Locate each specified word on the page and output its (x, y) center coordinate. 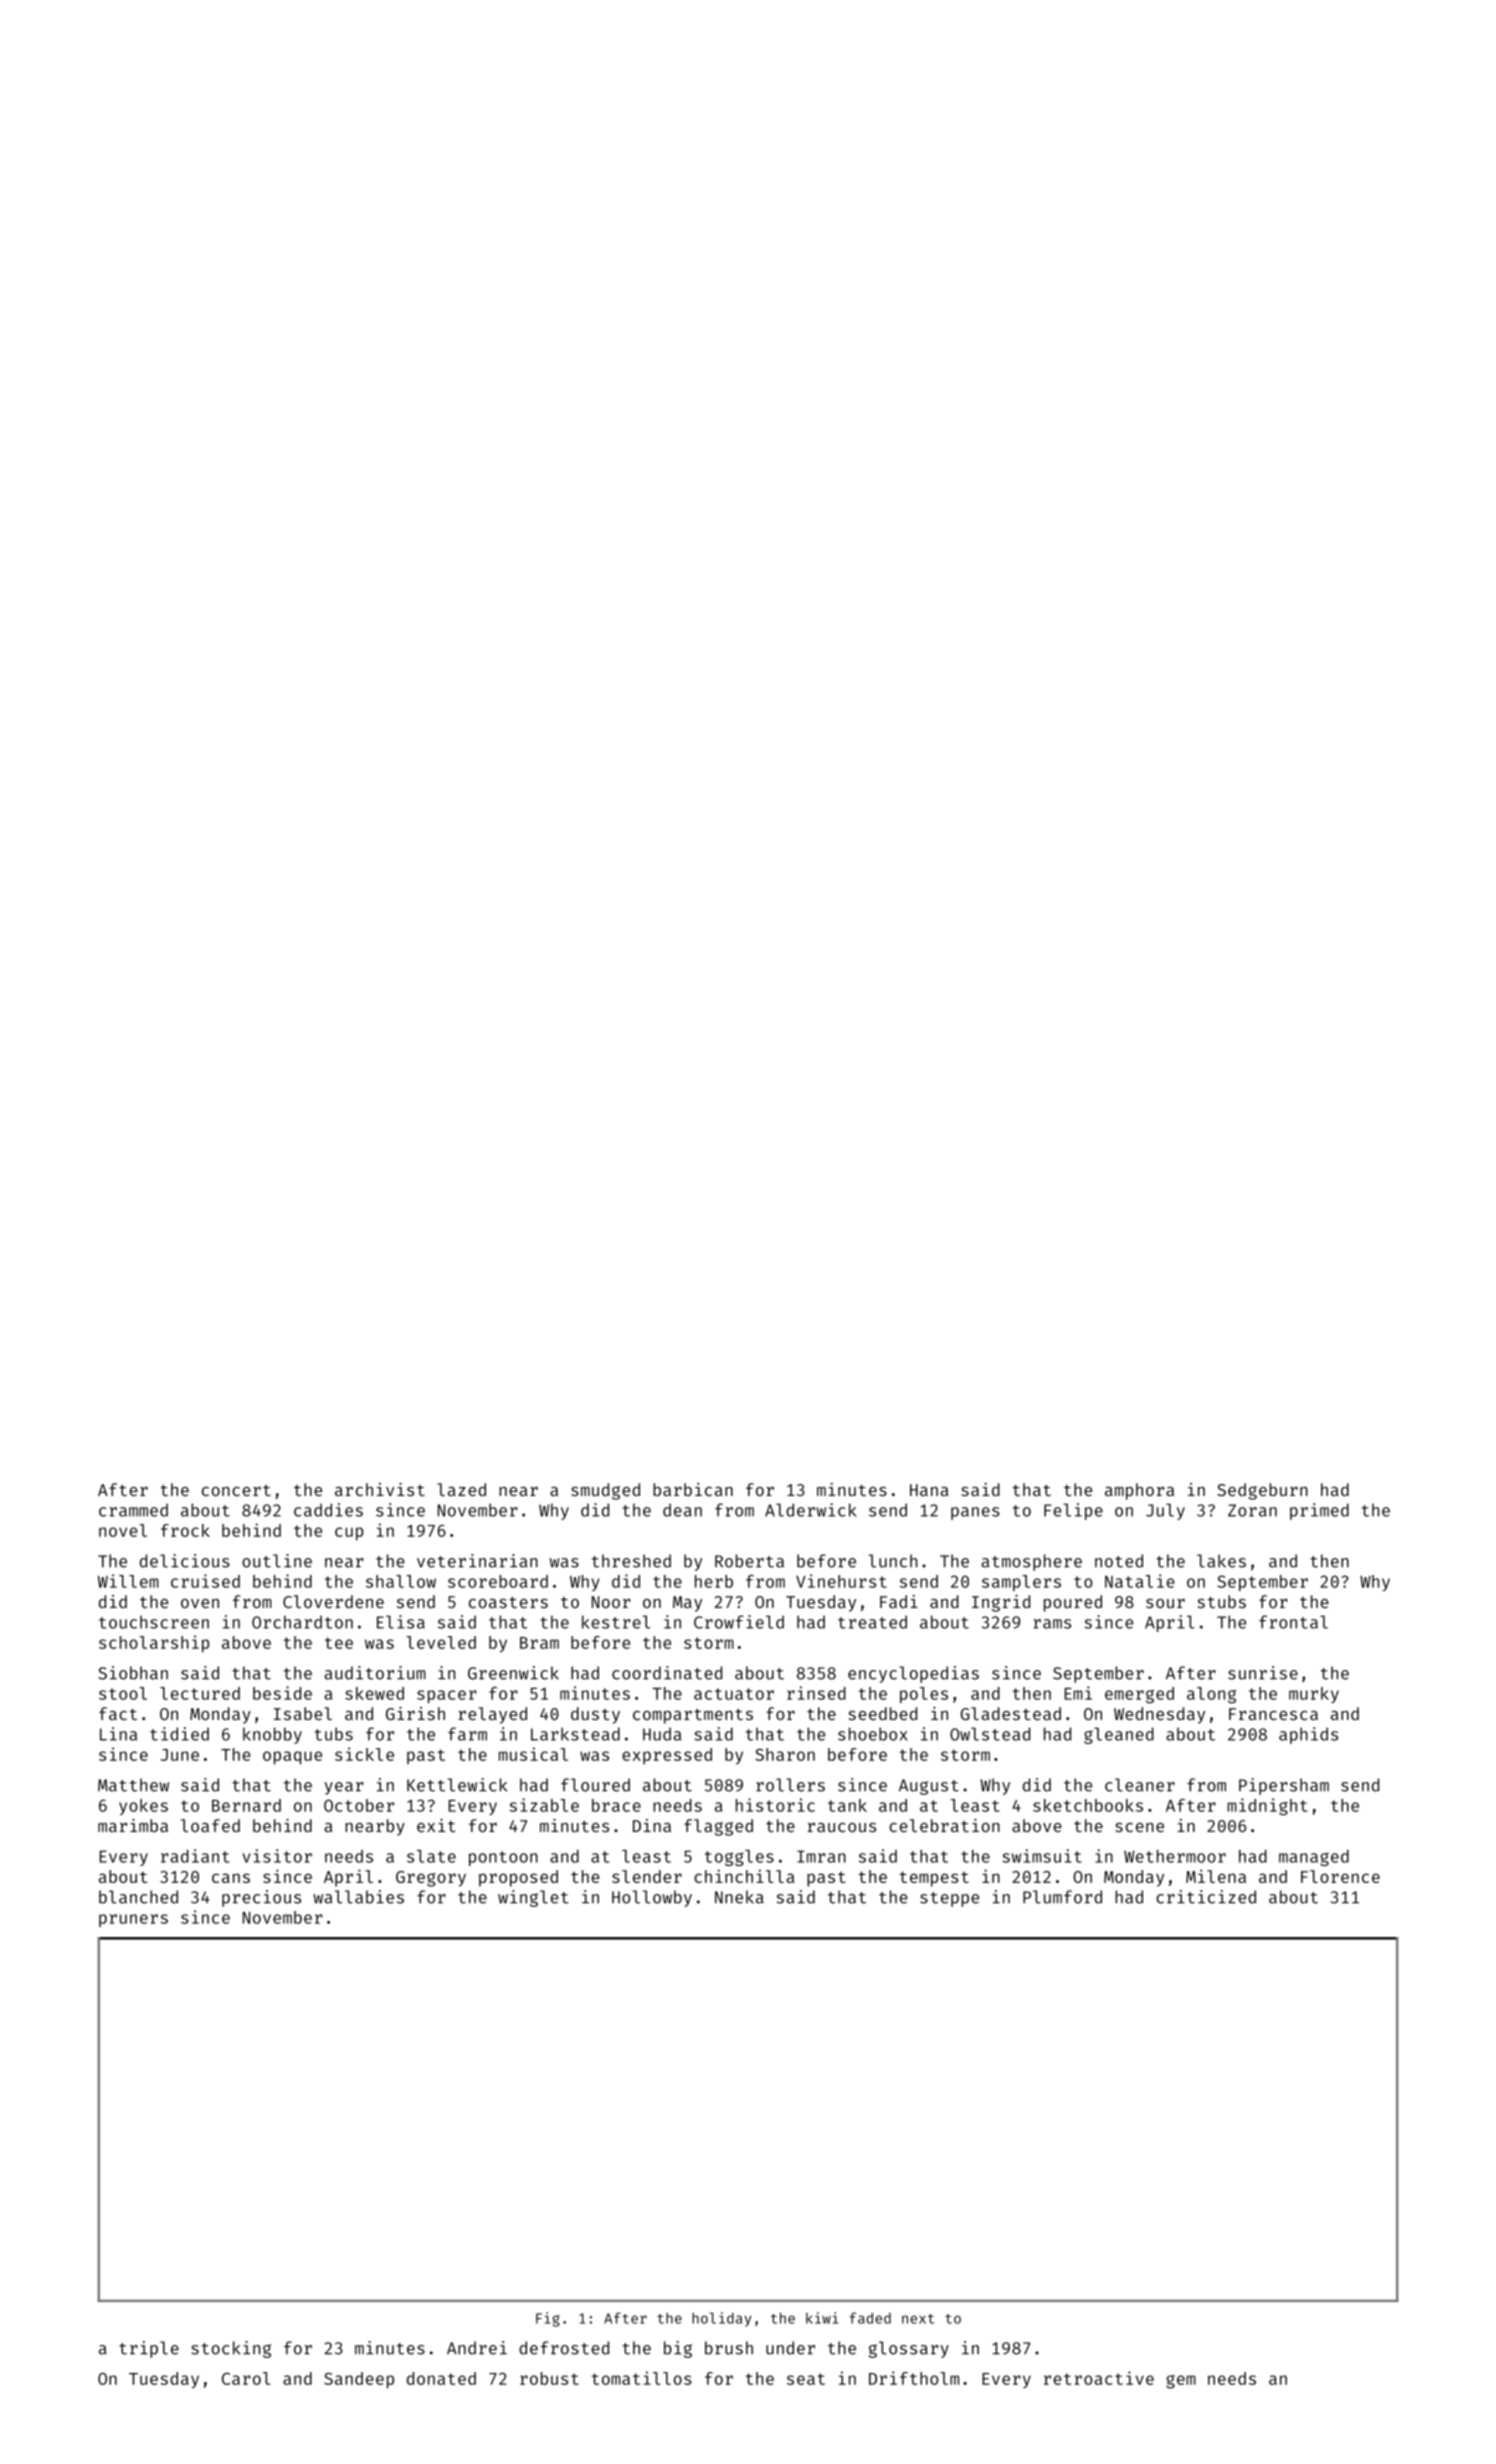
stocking (231, 2349)
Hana (929, 1490)
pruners (133, 1920)
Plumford (1062, 1897)
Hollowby (652, 1898)
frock (185, 1530)
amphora (1139, 1491)
